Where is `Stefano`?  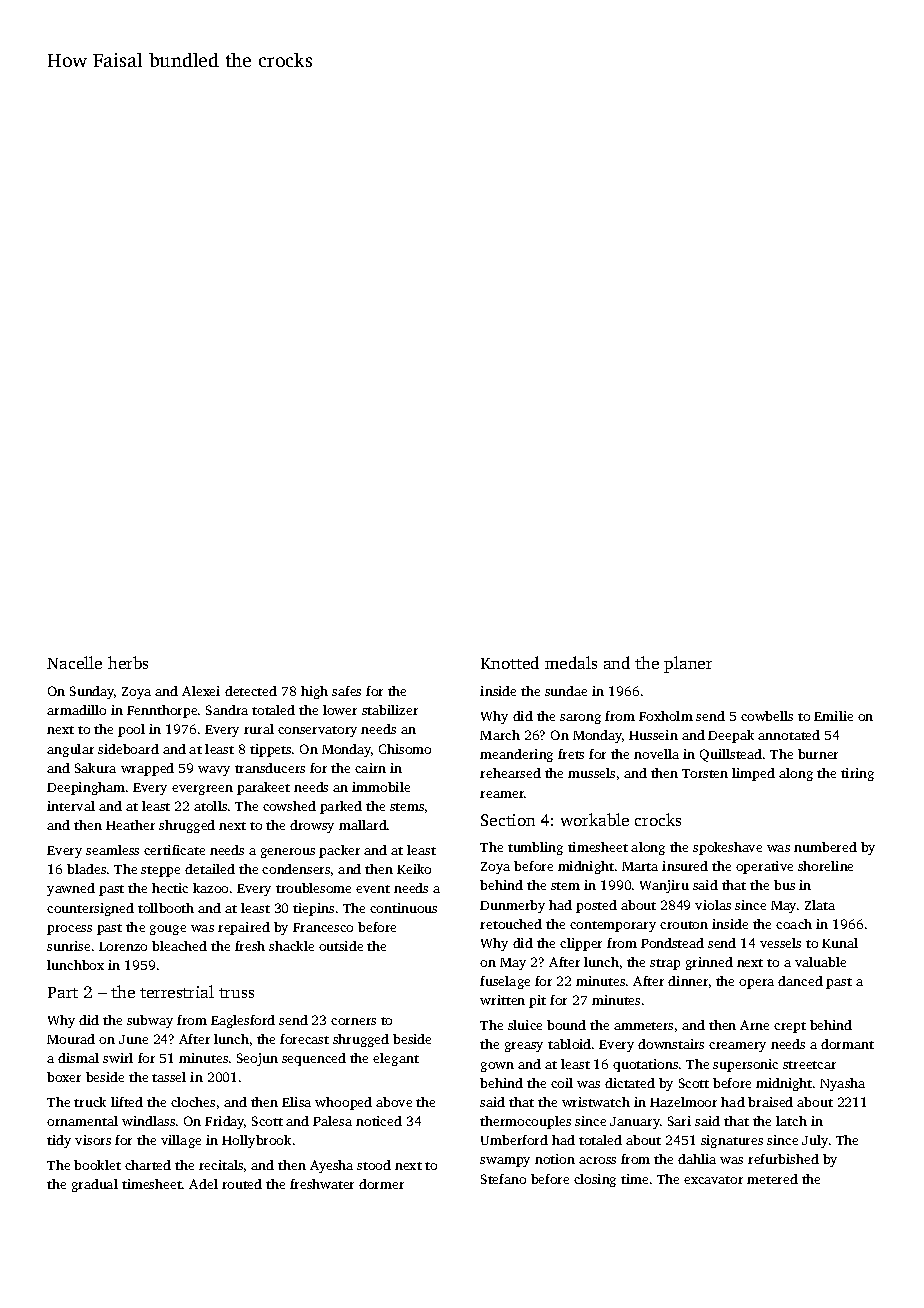 Stefano is located at coordinates (503, 1179).
